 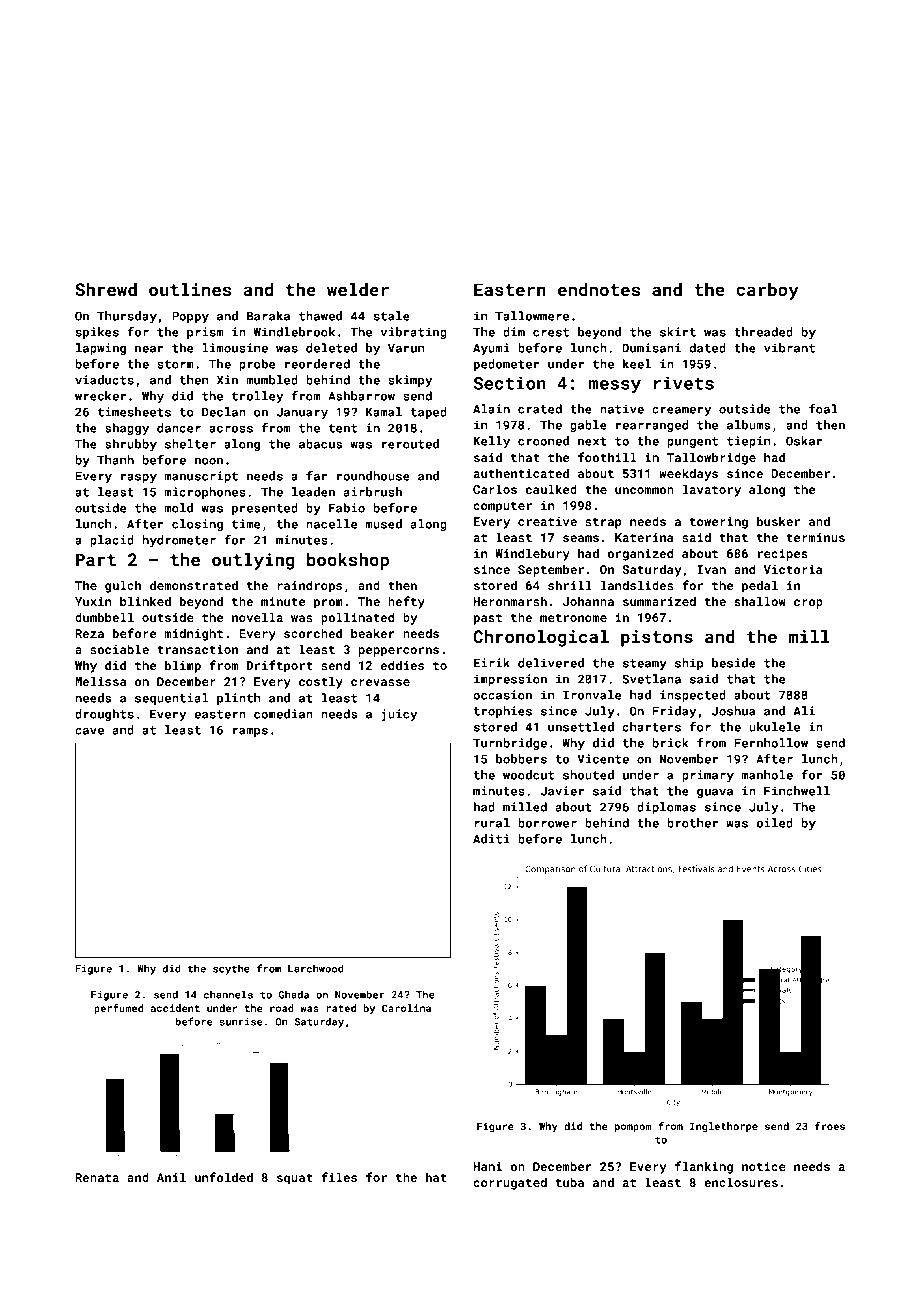 What do you see at coordinates (783, 555) in the page?
I see `recipes` at bounding box center [783, 555].
